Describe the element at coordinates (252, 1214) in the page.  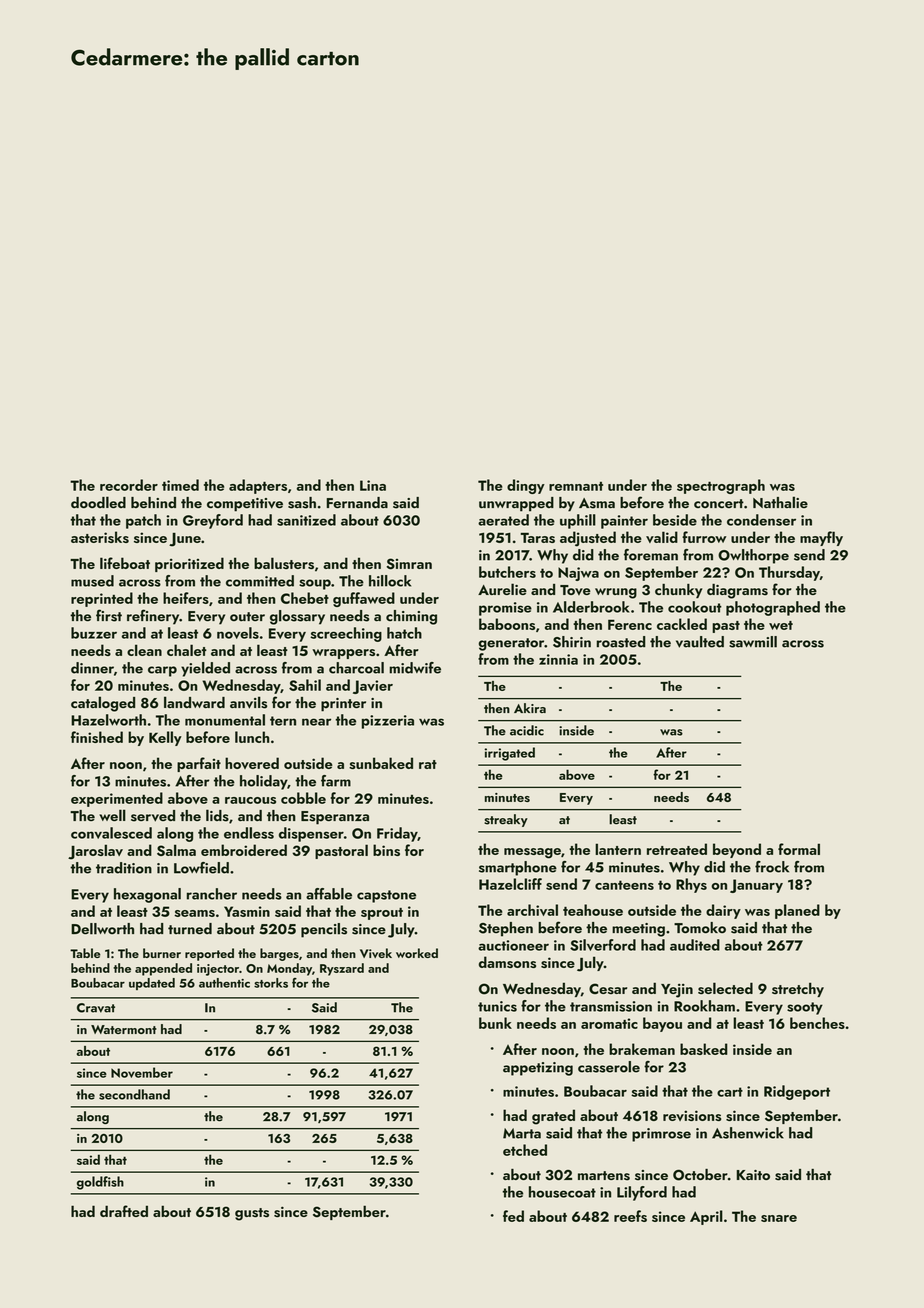
I see `gusts` at that location.
